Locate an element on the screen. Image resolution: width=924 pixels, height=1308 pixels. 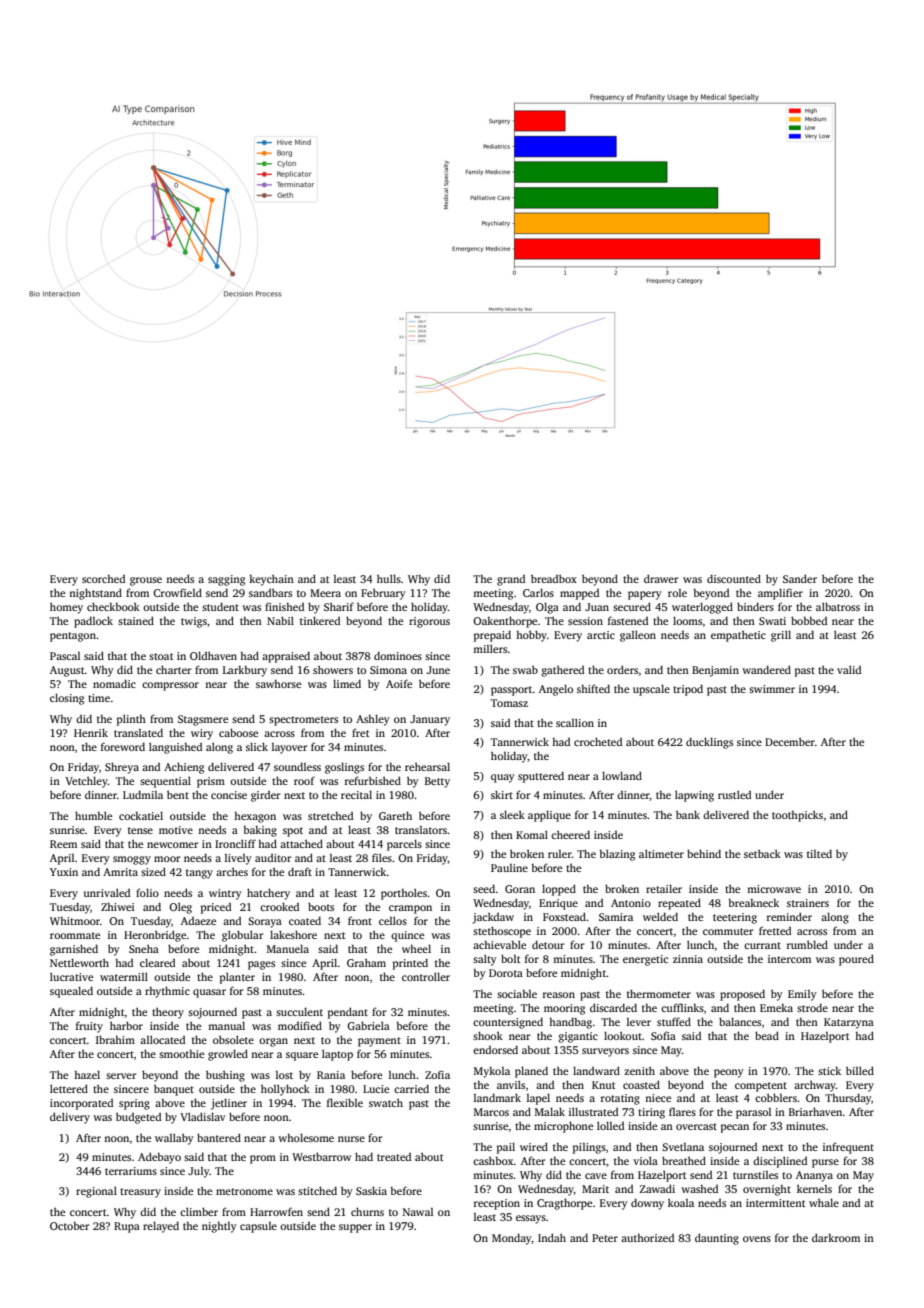
scorched is located at coordinates (103, 579).
